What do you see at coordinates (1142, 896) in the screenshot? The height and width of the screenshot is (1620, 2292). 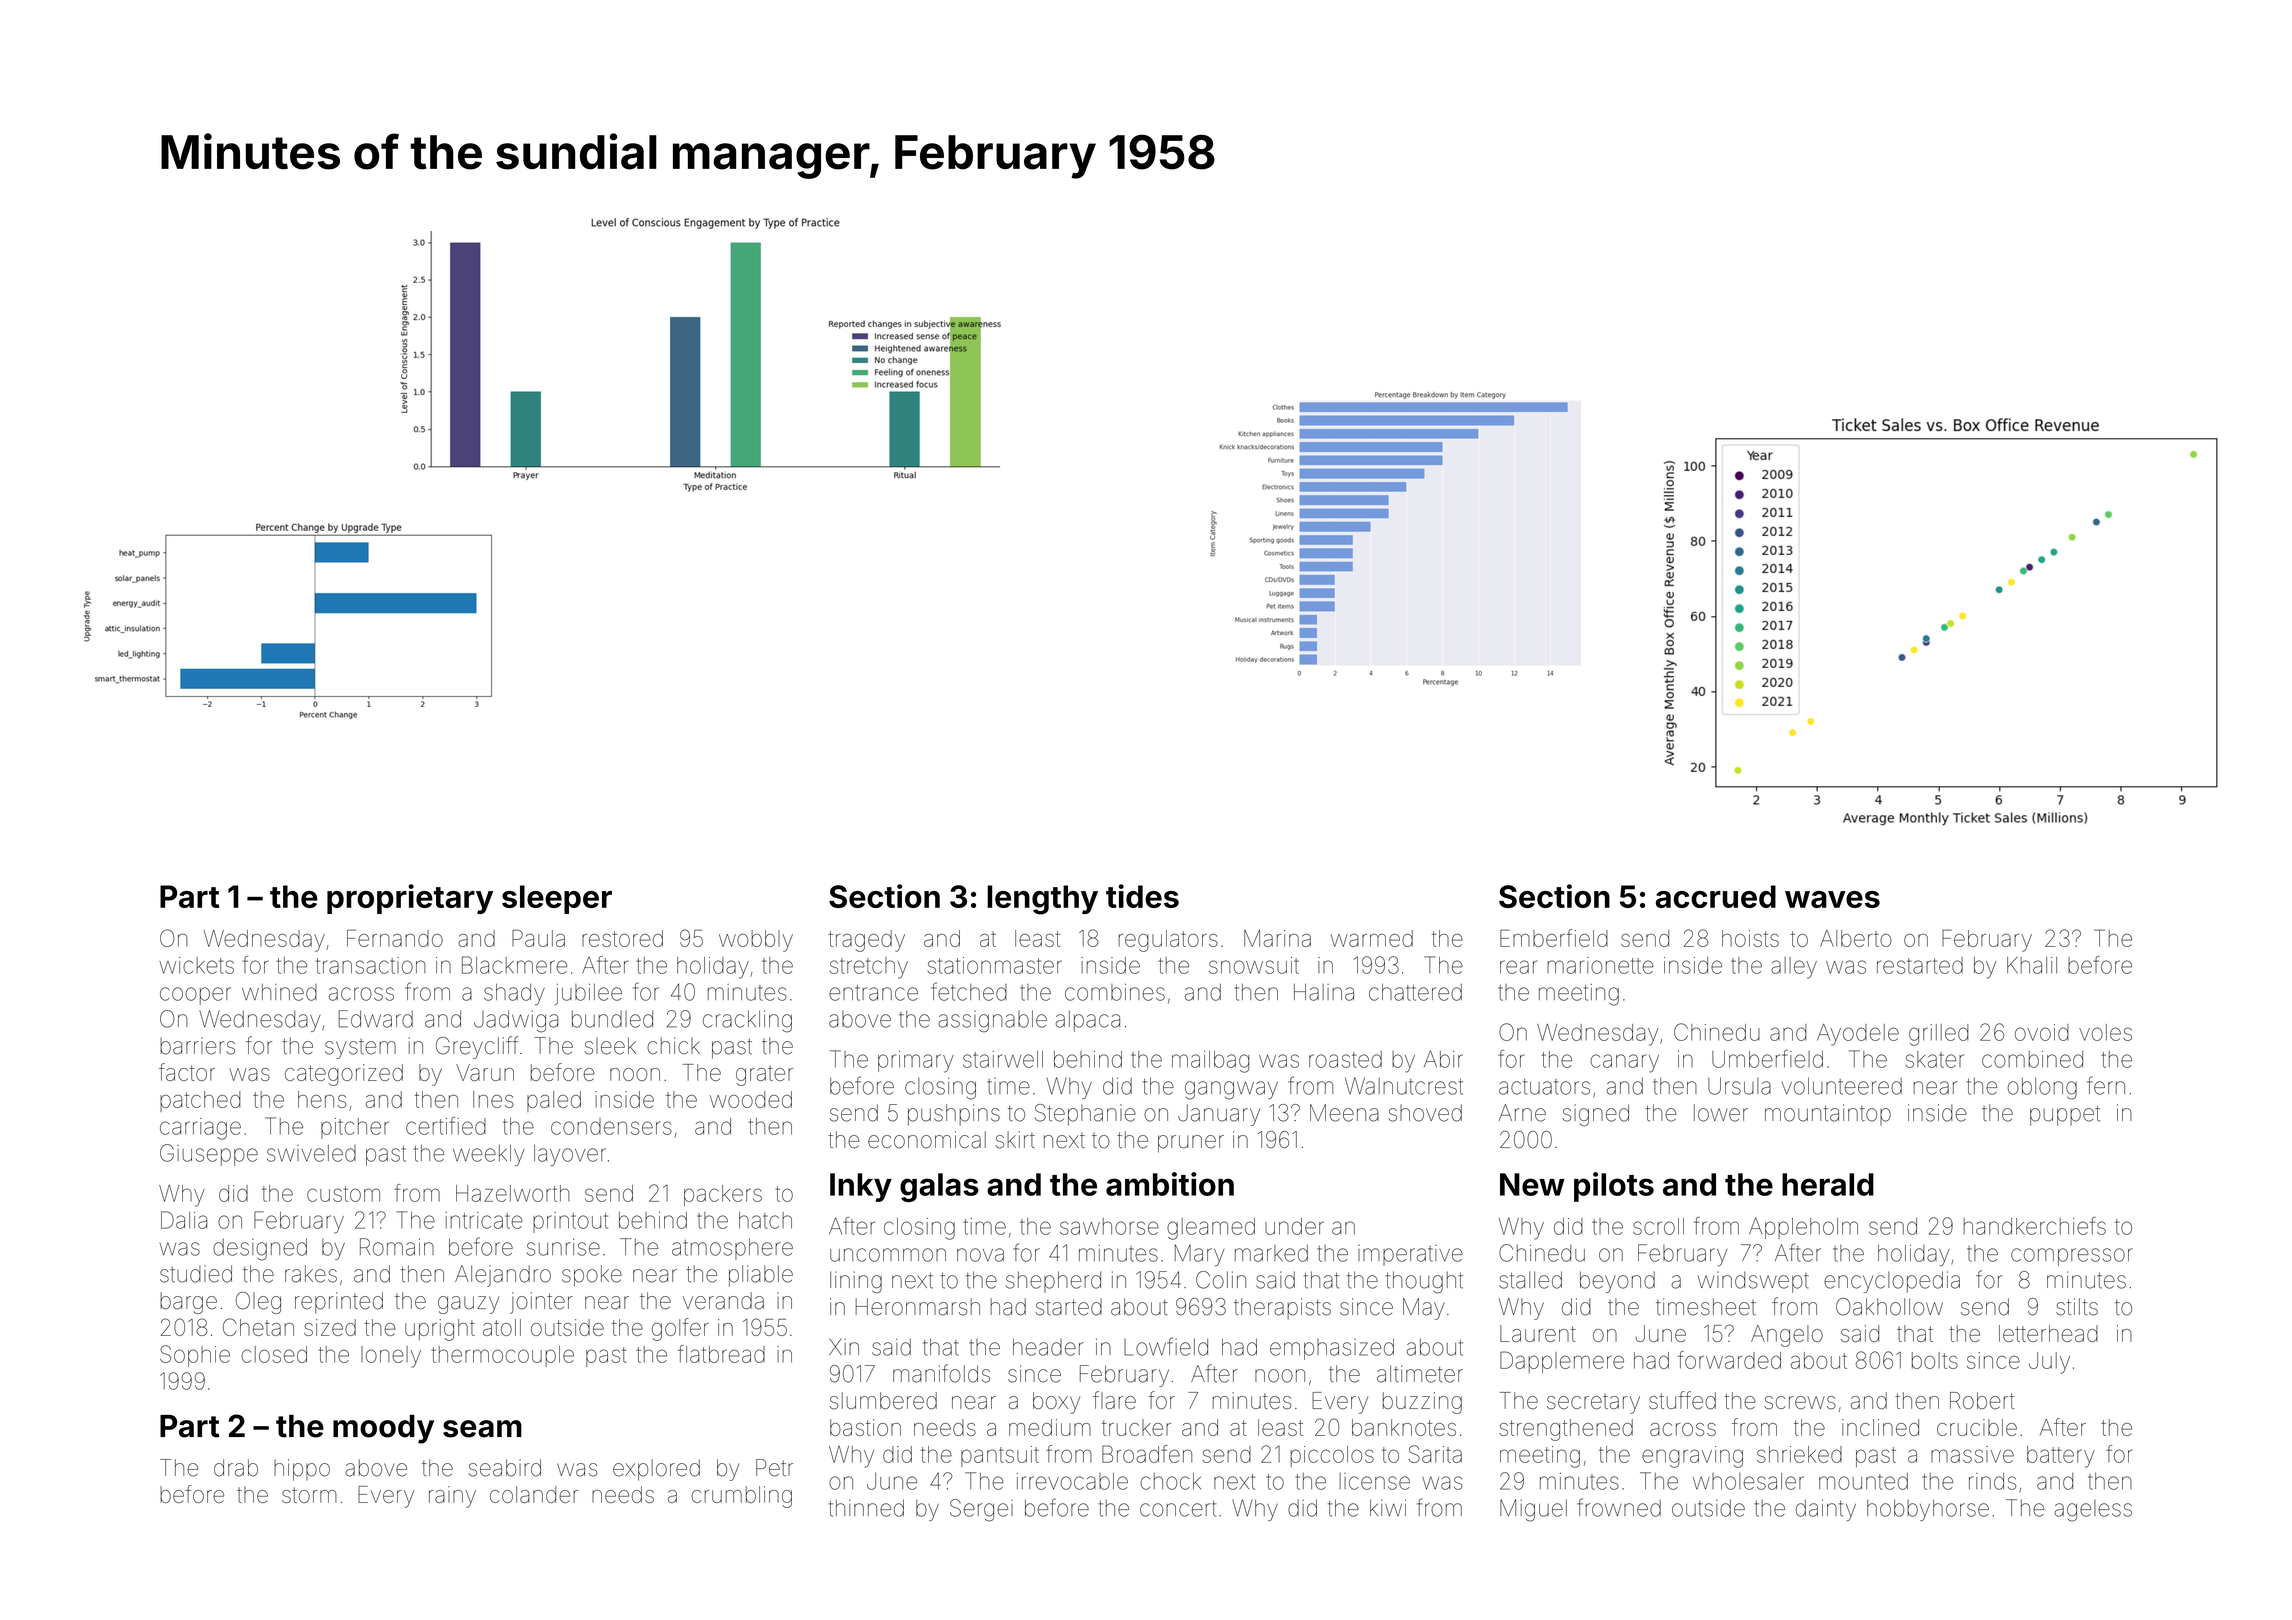 I see `tides` at bounding box center [1142, 896].
